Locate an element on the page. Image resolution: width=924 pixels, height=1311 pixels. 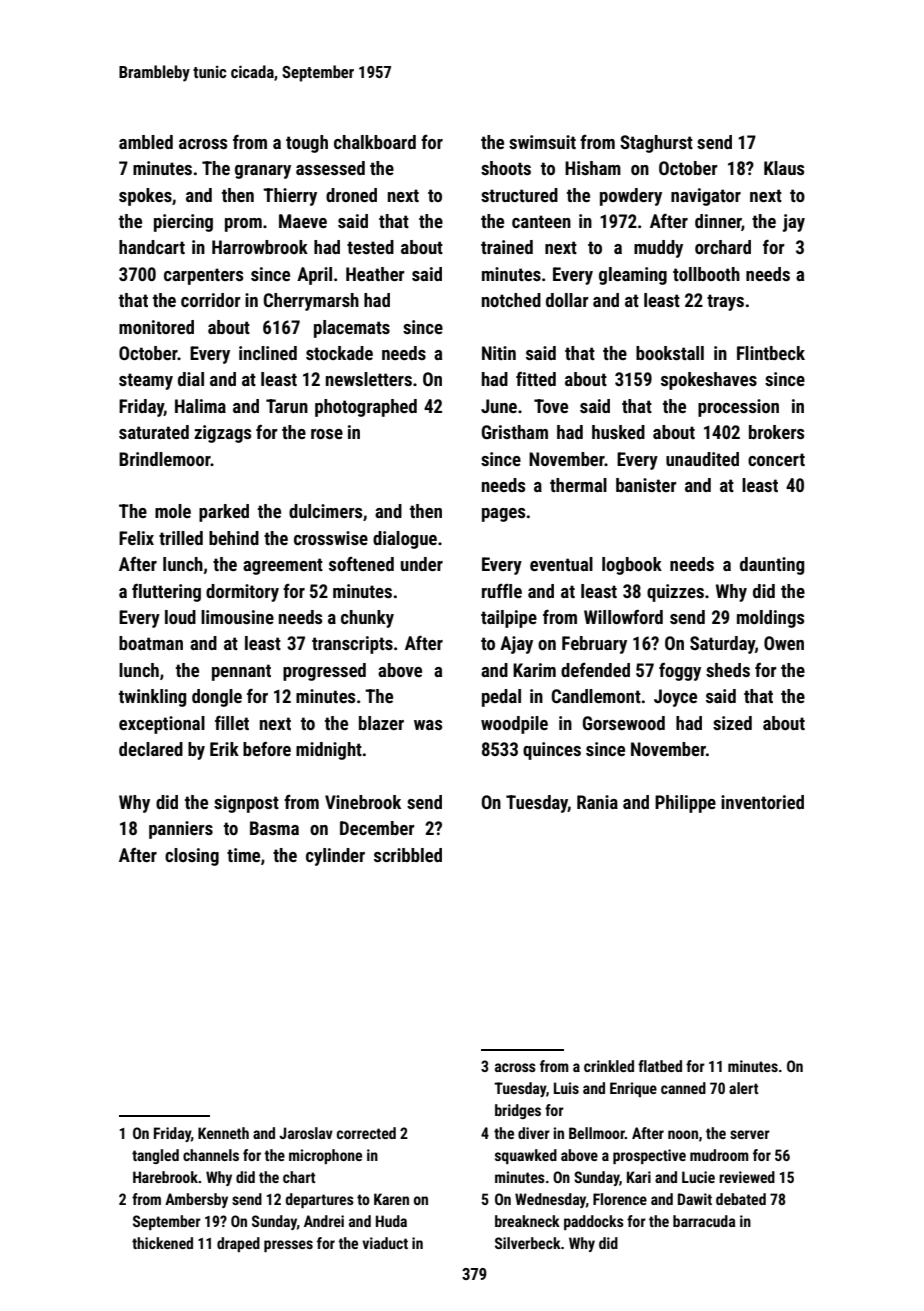
concert is located at coordinates (776, 459).
